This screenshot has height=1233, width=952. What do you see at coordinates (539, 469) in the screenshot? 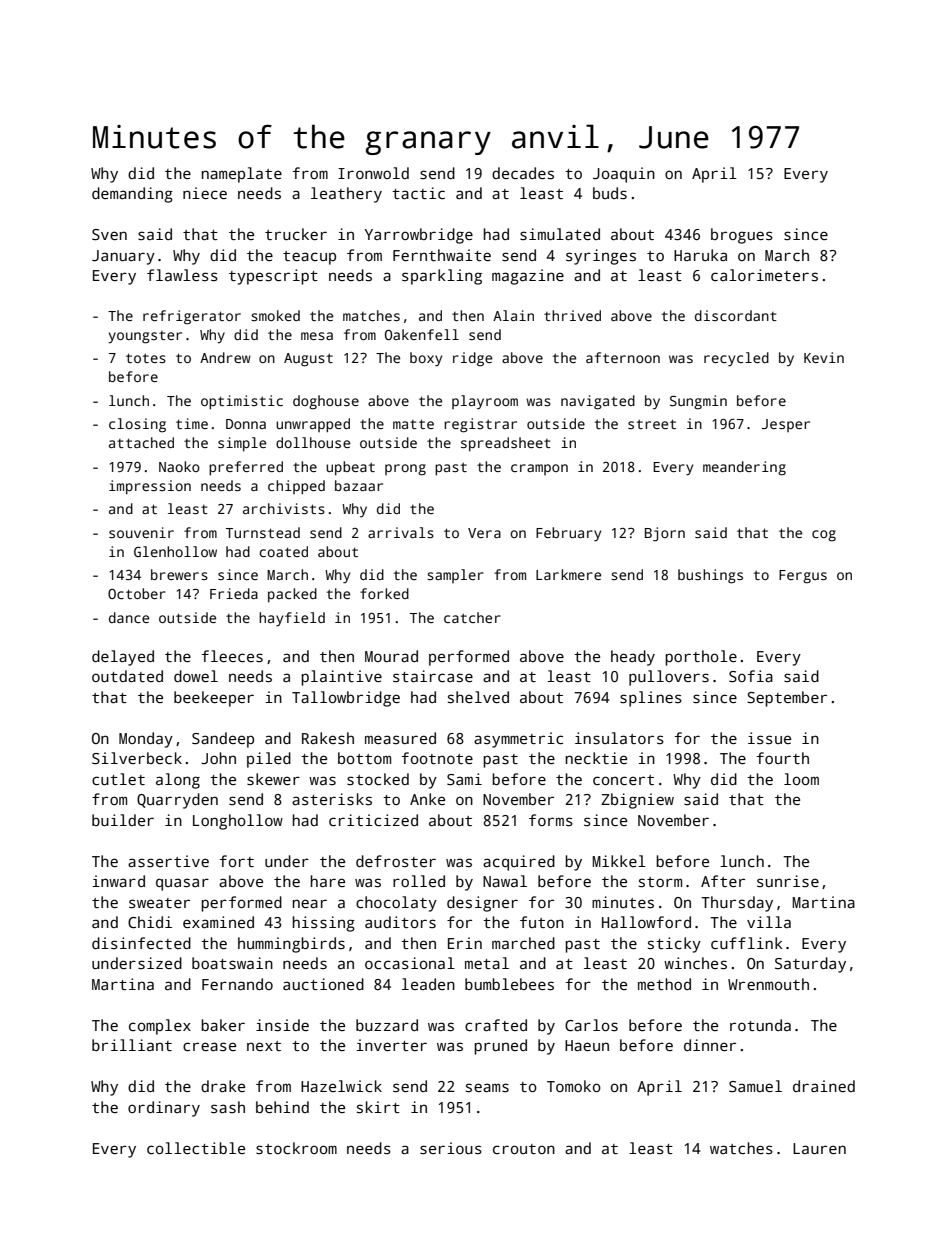
I see `crampon` at bounding box center [539, 469].
